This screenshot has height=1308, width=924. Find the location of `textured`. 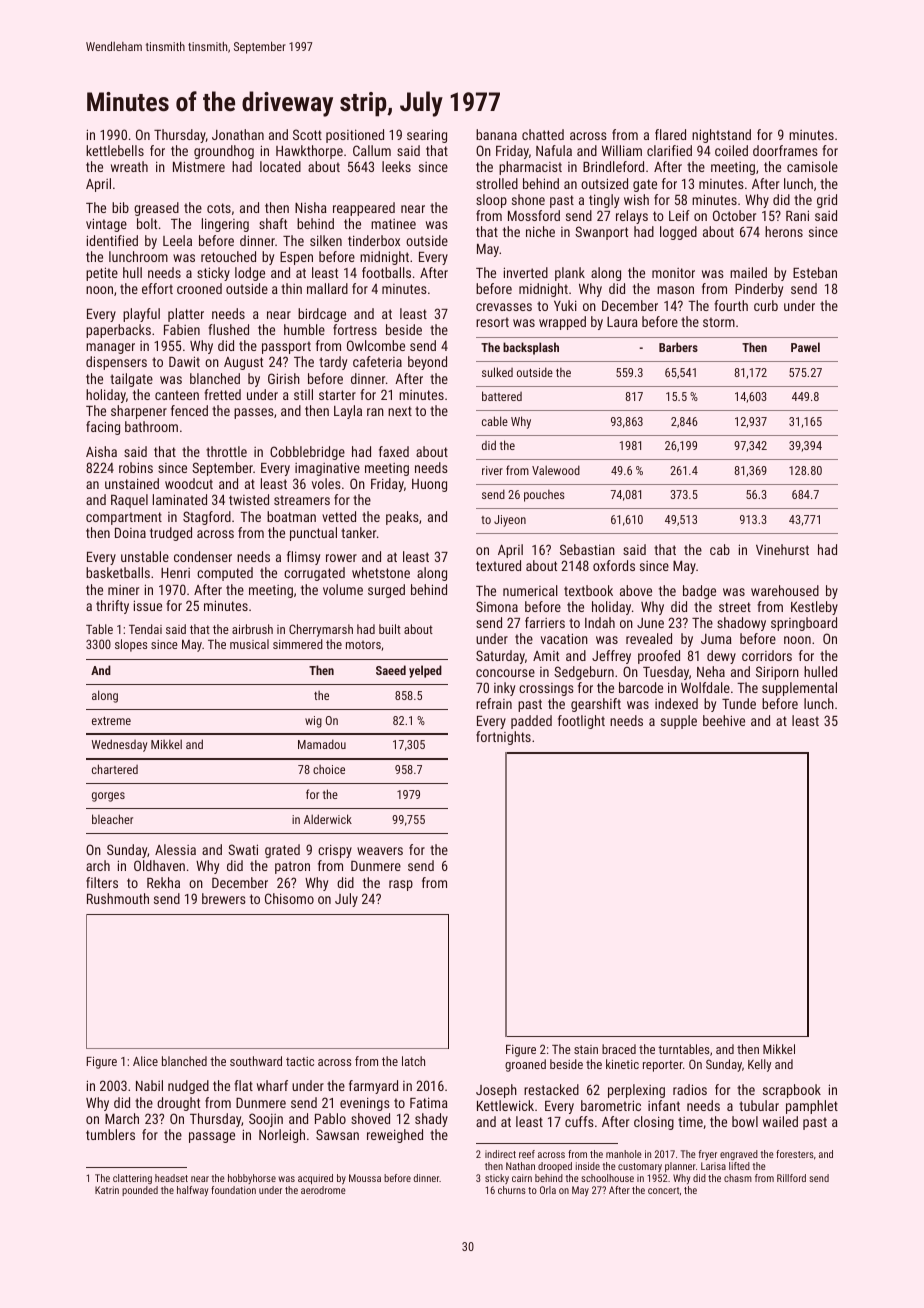

textured is located at coordinates (498, 565).
